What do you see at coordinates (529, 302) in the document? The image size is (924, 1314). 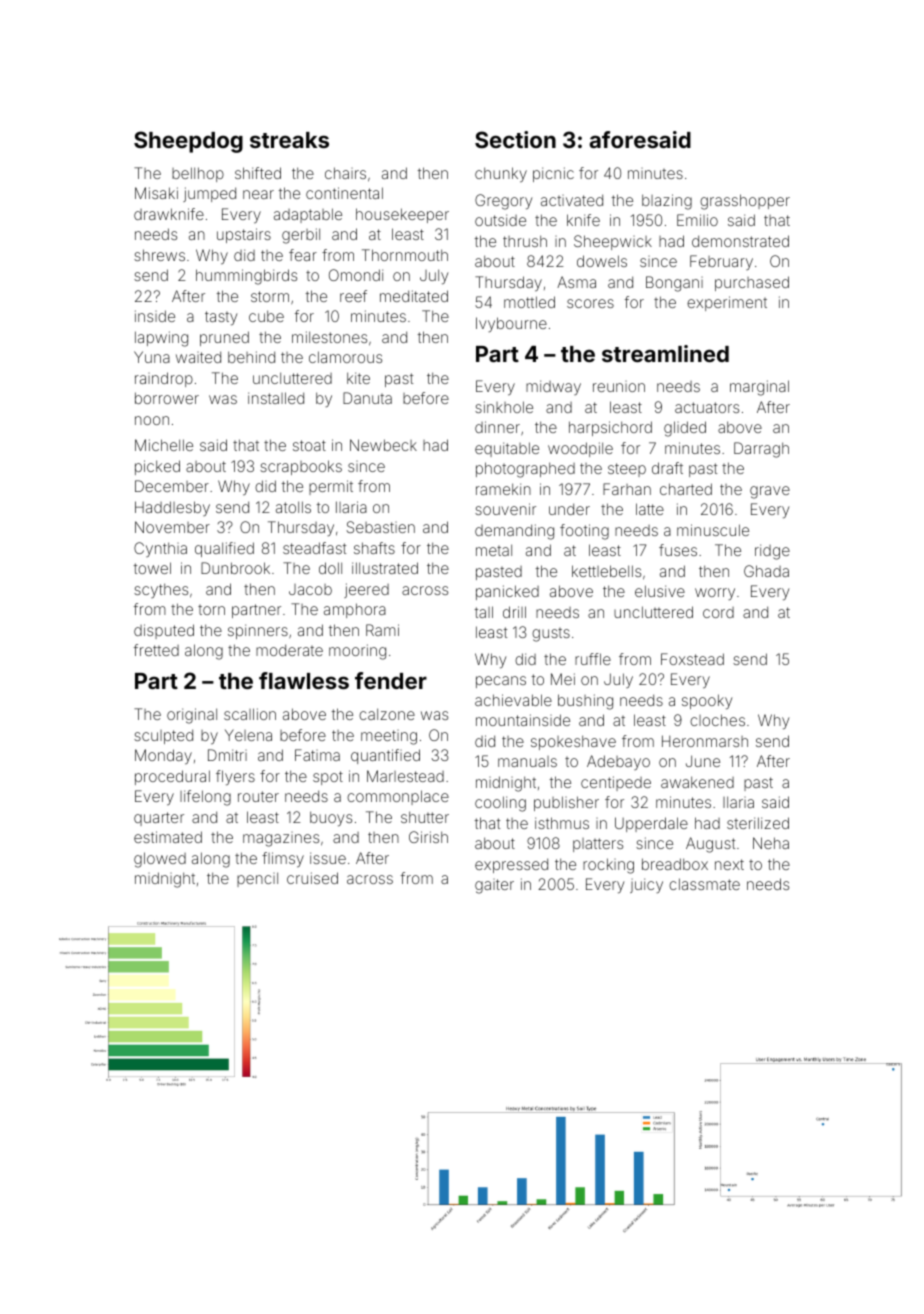 I see `mottled` at bounding box center [529, 302].
